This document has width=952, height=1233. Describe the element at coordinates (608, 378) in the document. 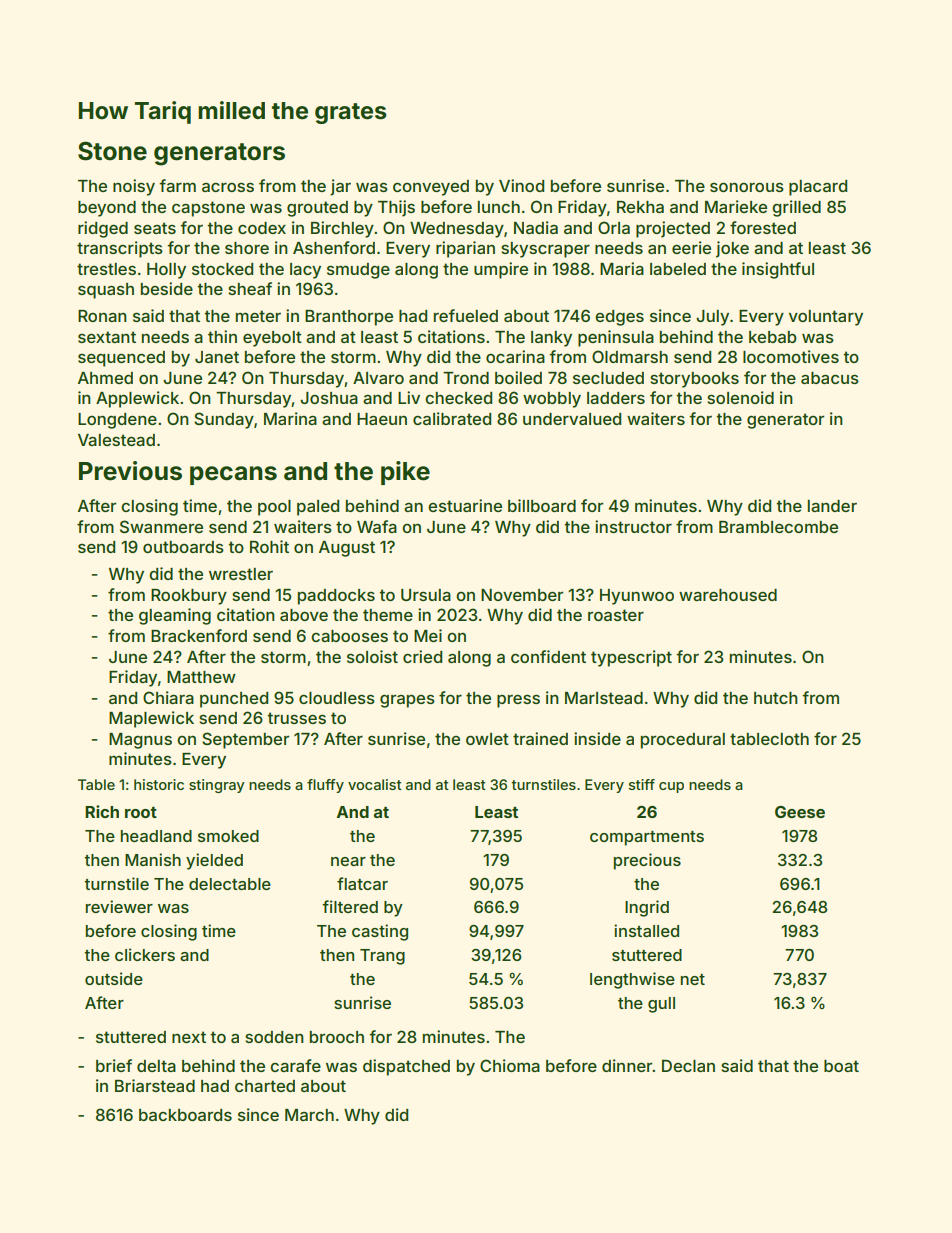

I see `secluded` at that location.
